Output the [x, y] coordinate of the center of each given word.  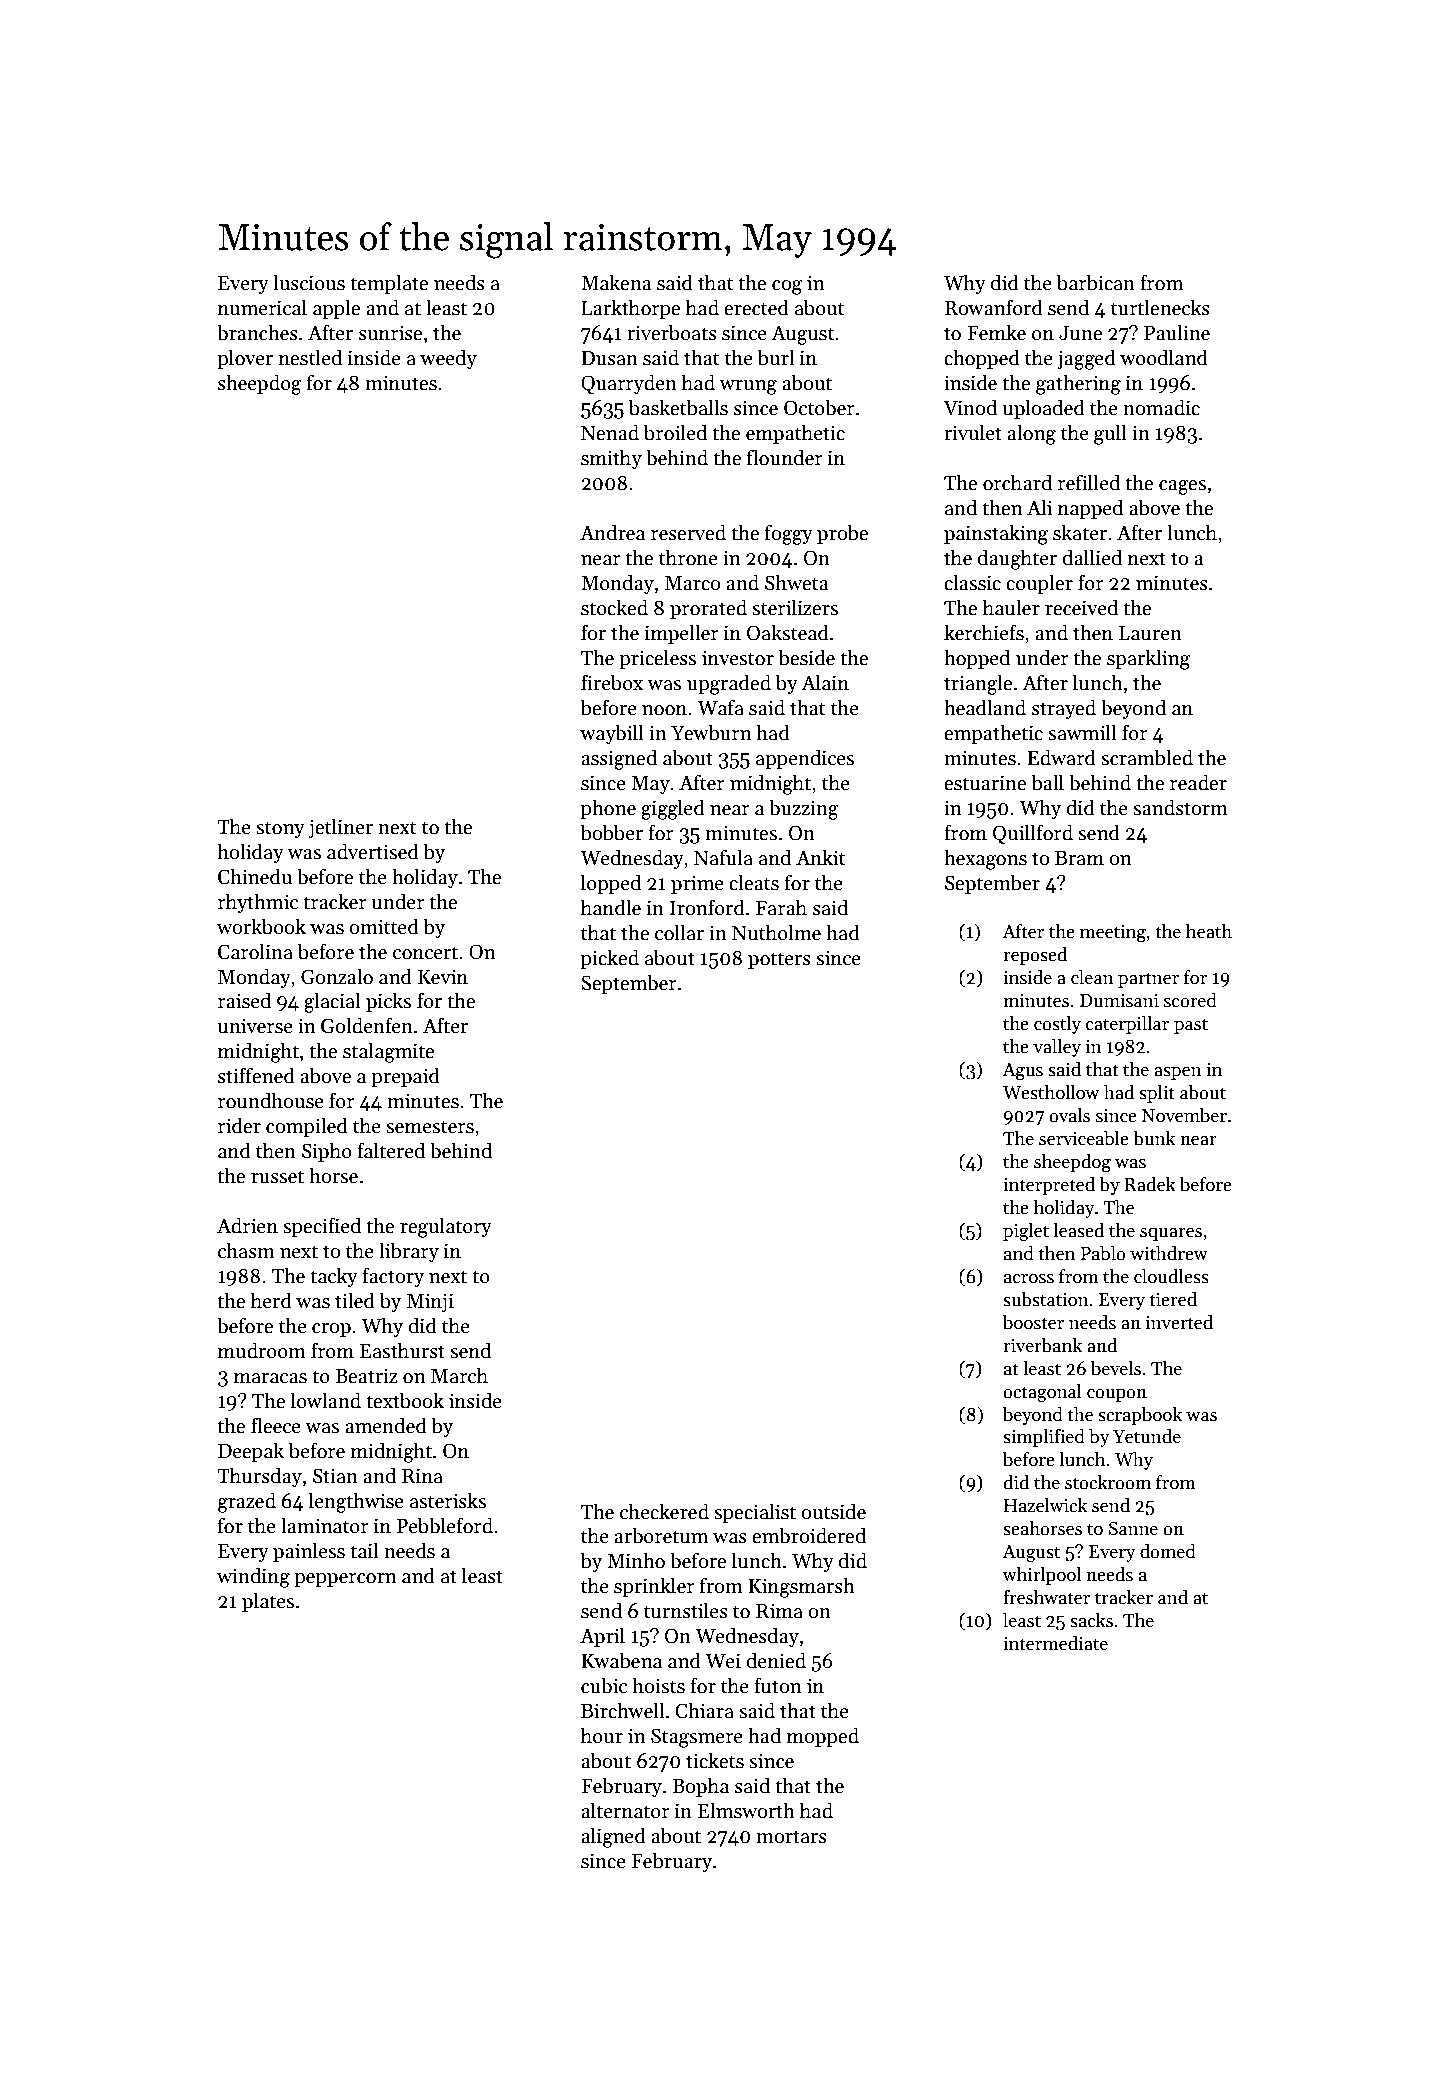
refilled [1089, 482]
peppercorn [345, 1580]
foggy [789, 534]
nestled [310, 357]
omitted [384, 926]
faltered [391, 1150]
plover [245, 359]
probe [842, 534]
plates [268, 1602]
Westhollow [1051, 1092]
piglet [1026, 1232]
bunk [1154, 1138]
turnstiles [686, 1610]
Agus [1023, 1072]
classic [972, 582]
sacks [1091, 1620]
